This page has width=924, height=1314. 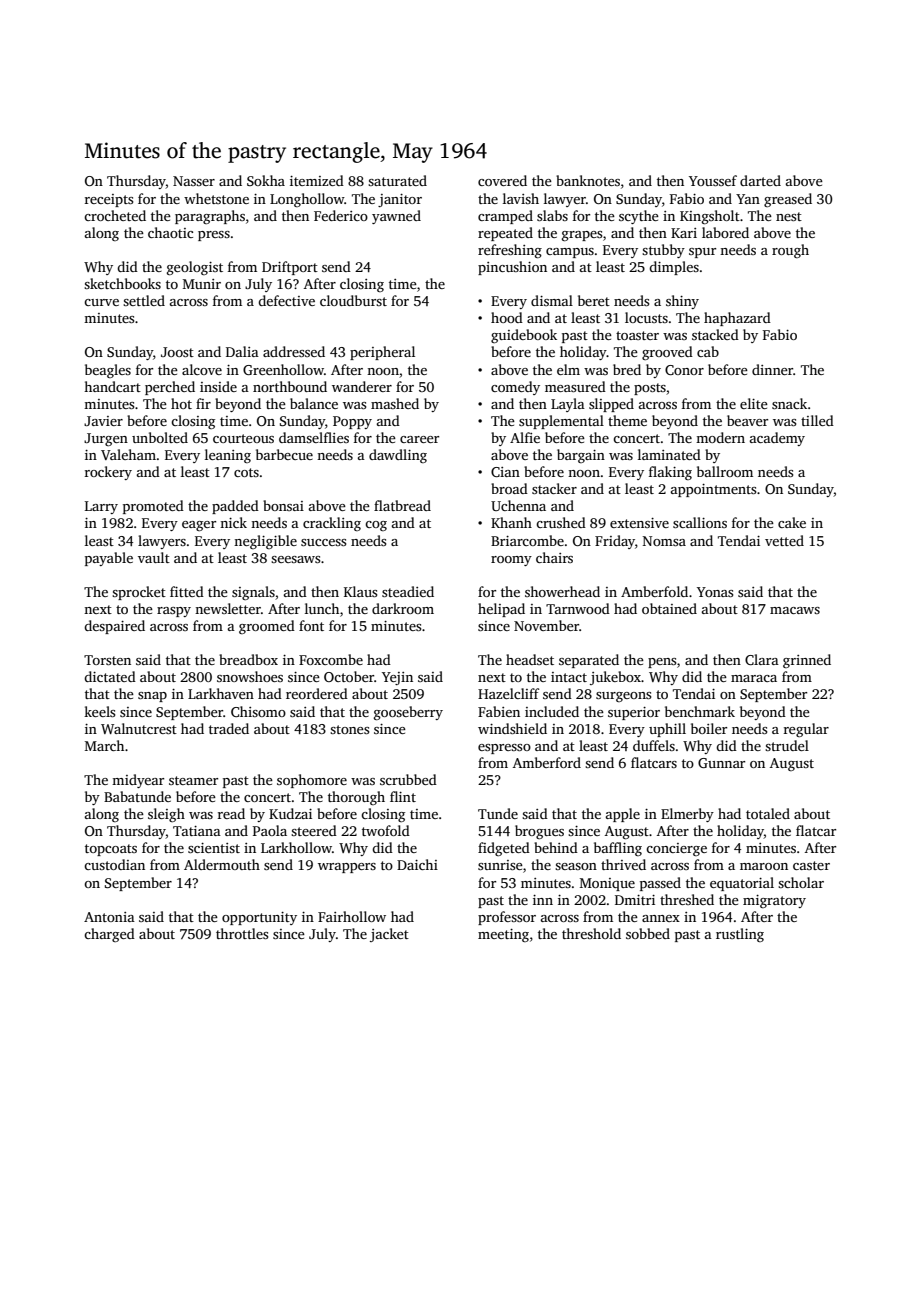 I want to click on nest, so click(x=789, y=216).
